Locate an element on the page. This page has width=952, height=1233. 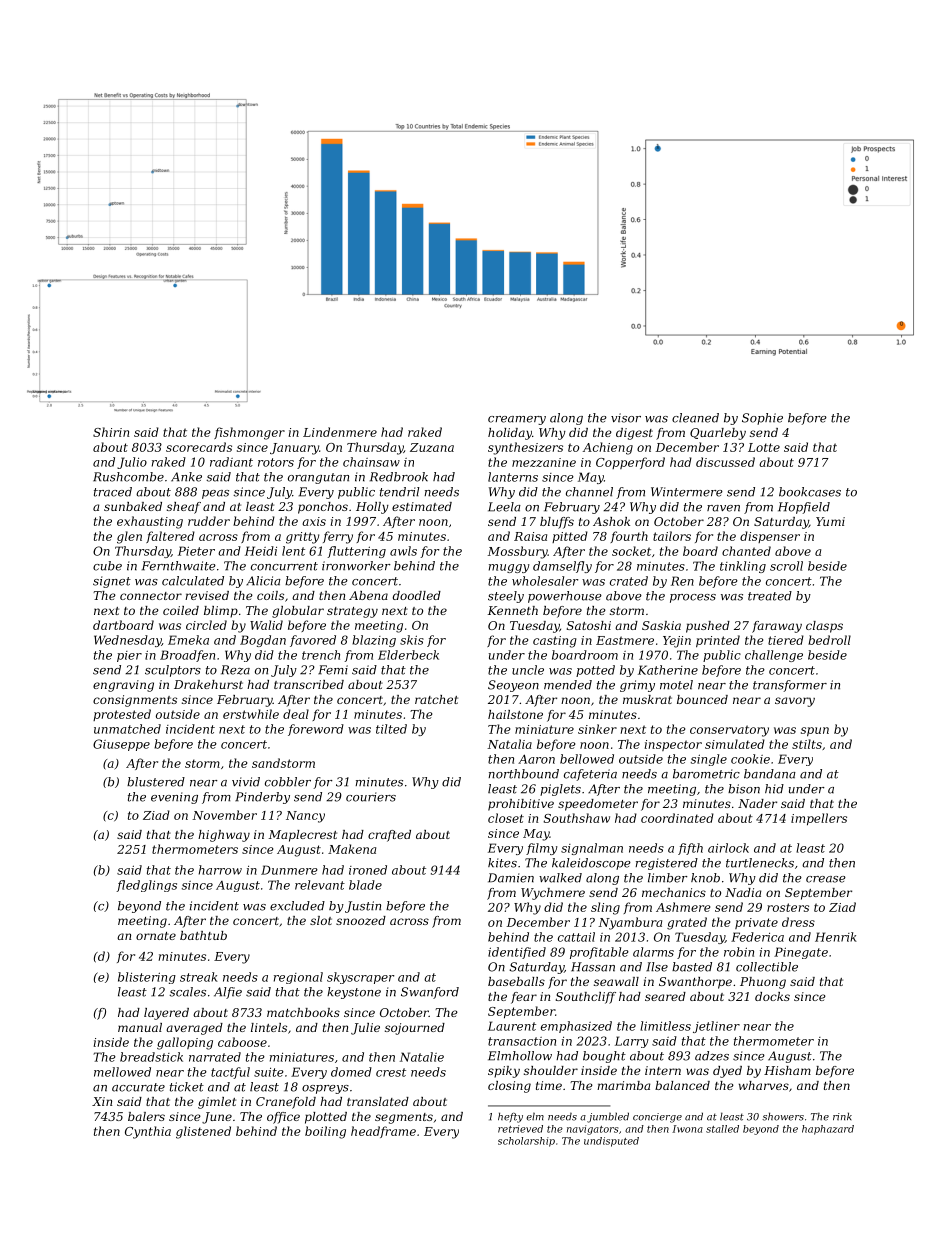
Kenneth is located at coordinates (513, 610).
